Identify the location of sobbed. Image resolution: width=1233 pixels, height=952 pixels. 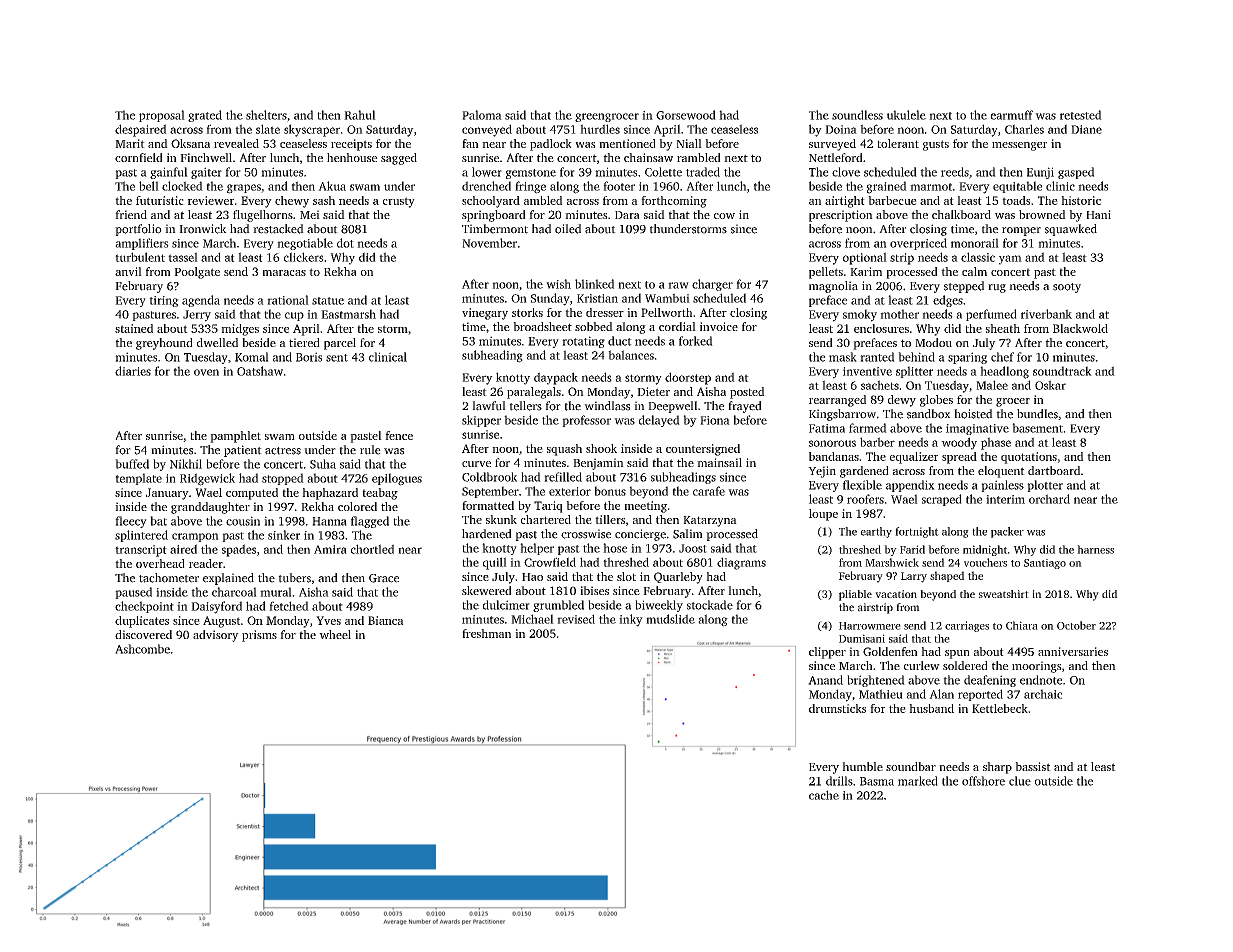
(594, 326).
